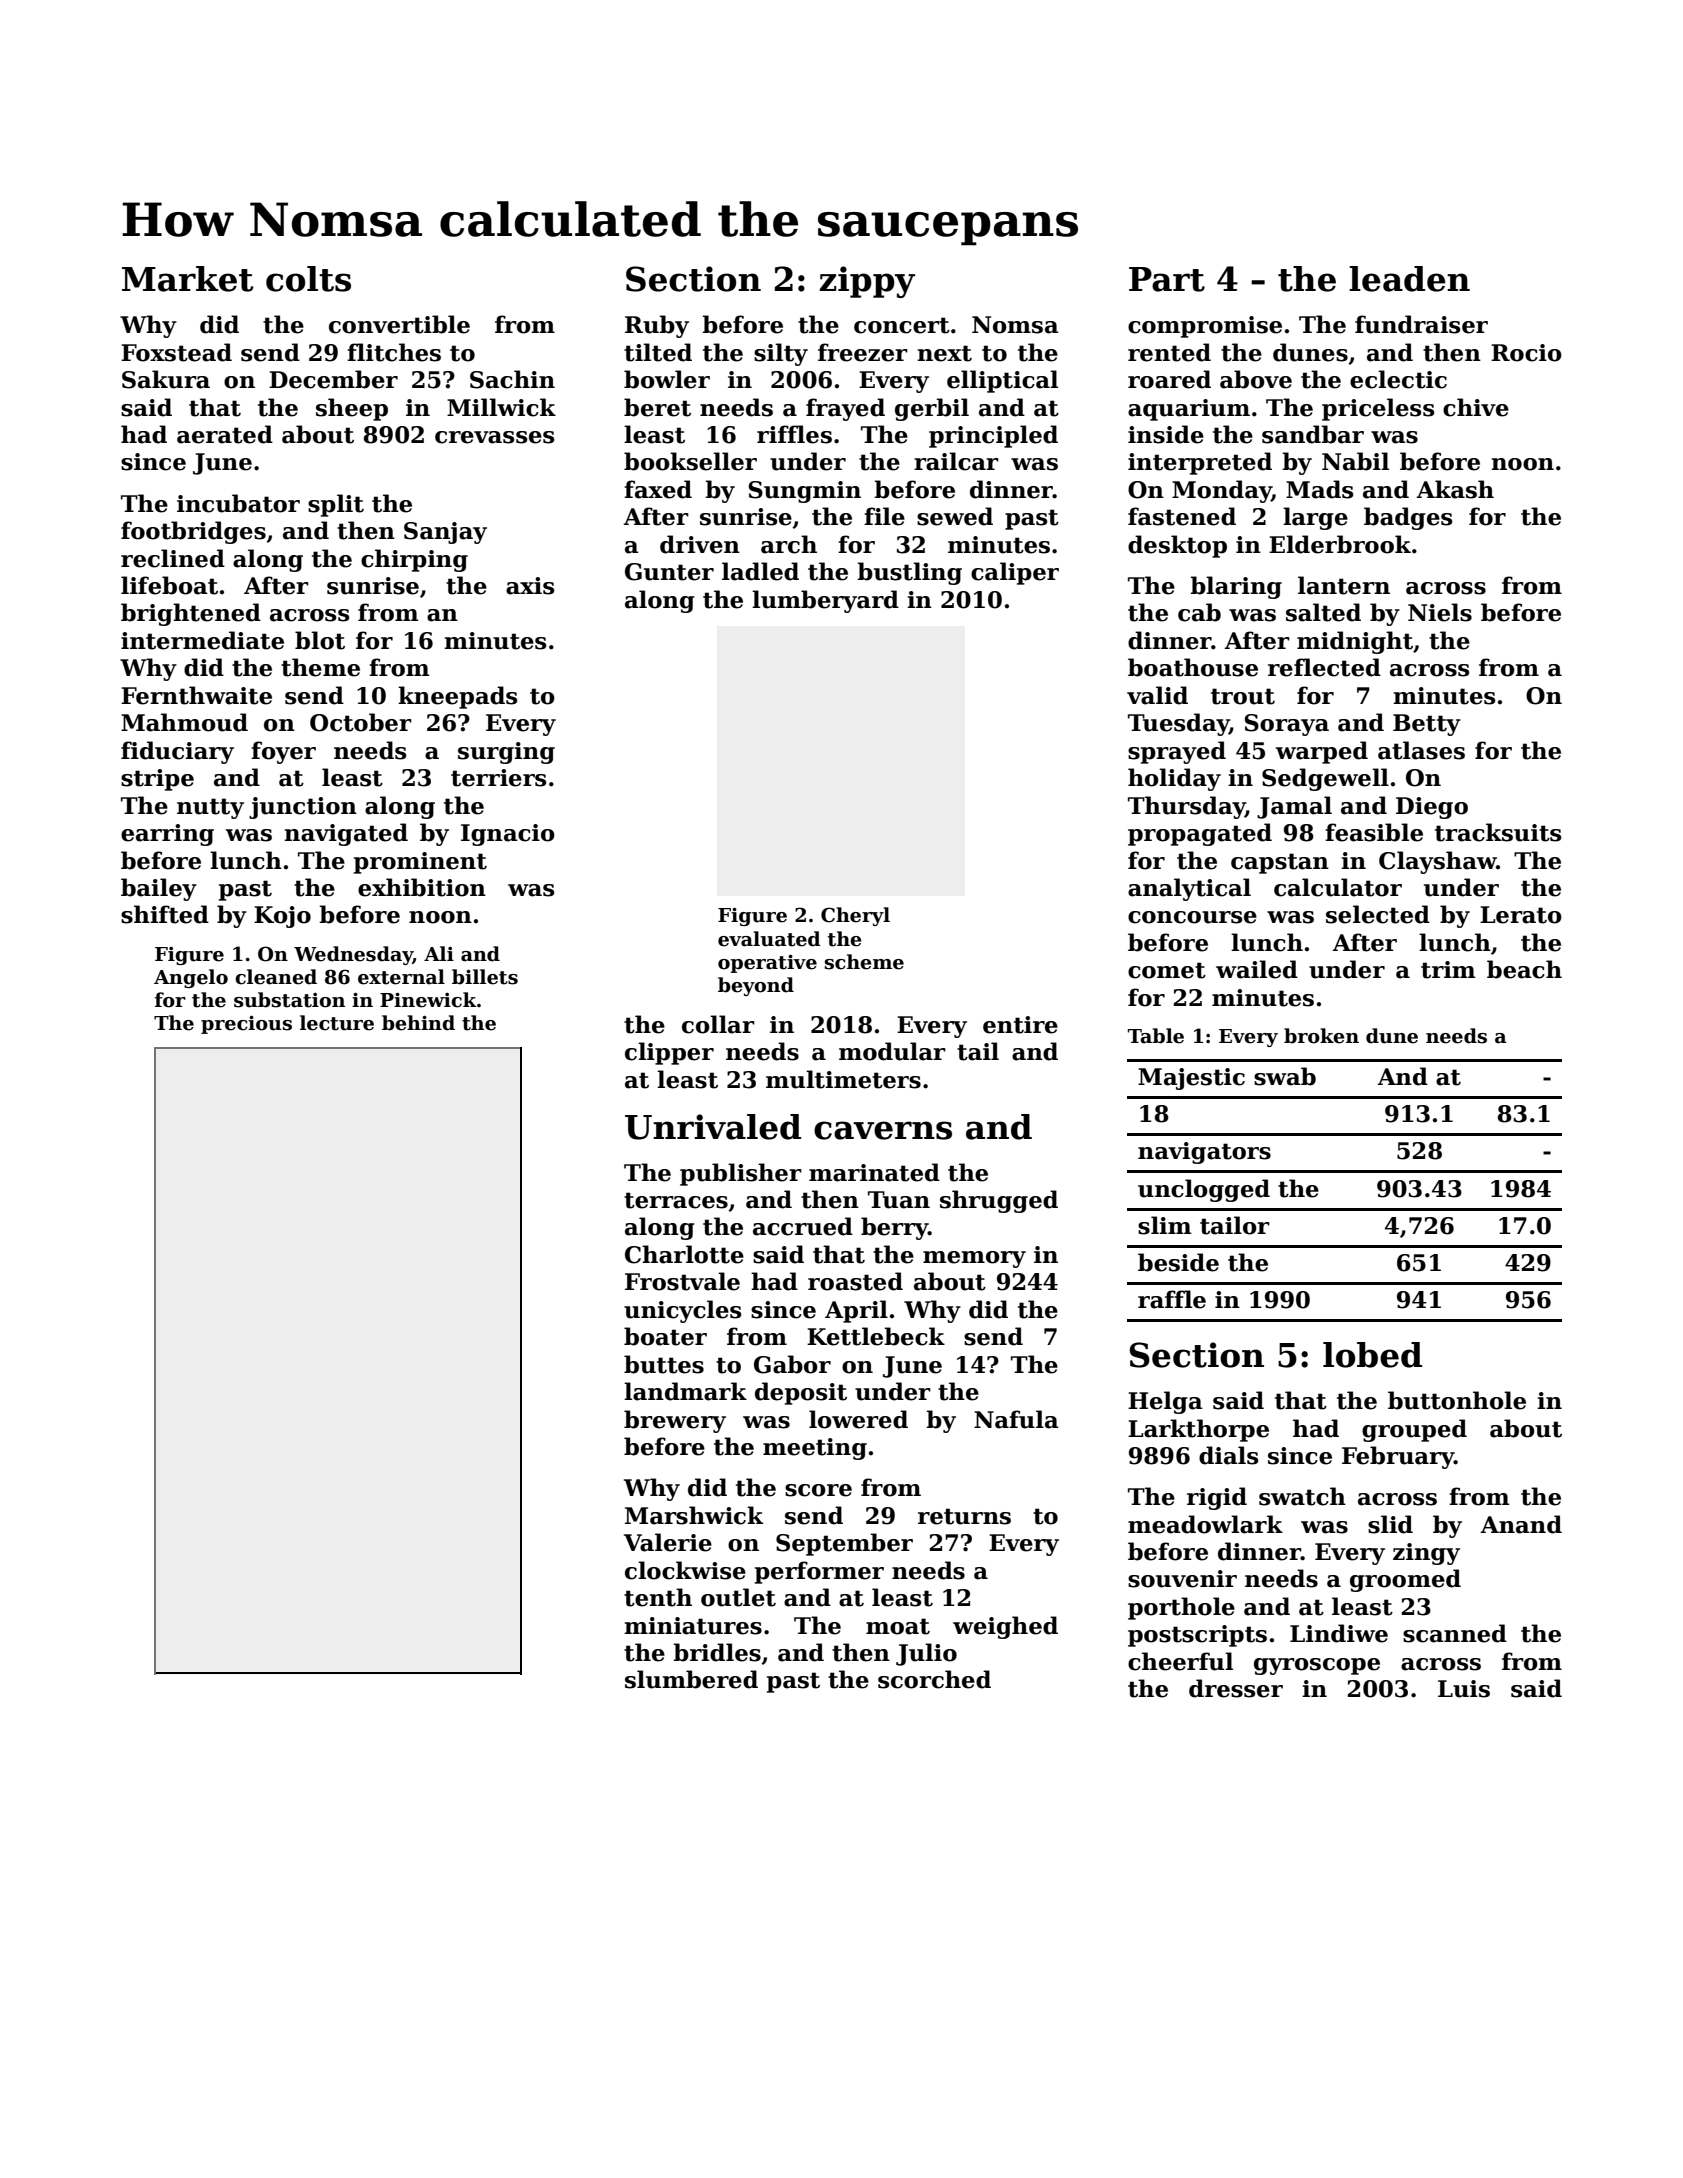 The height and width of the screenshot is (2178, 1683). Describe the element at coordinates (657, 326) in the screenshot. I see `Ruby` at that location.
